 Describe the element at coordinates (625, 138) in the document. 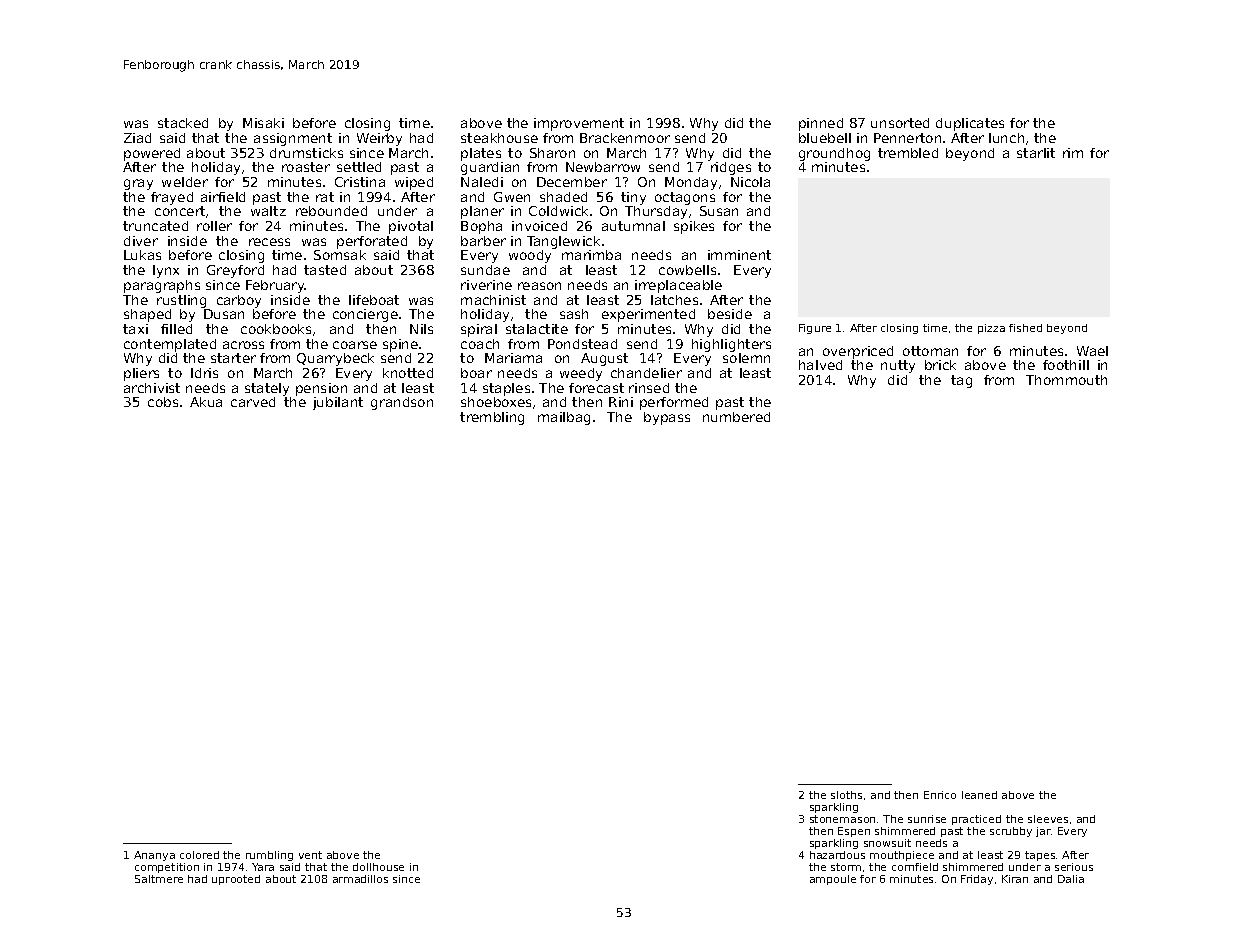

I see `Brackenmoor` at that location.
